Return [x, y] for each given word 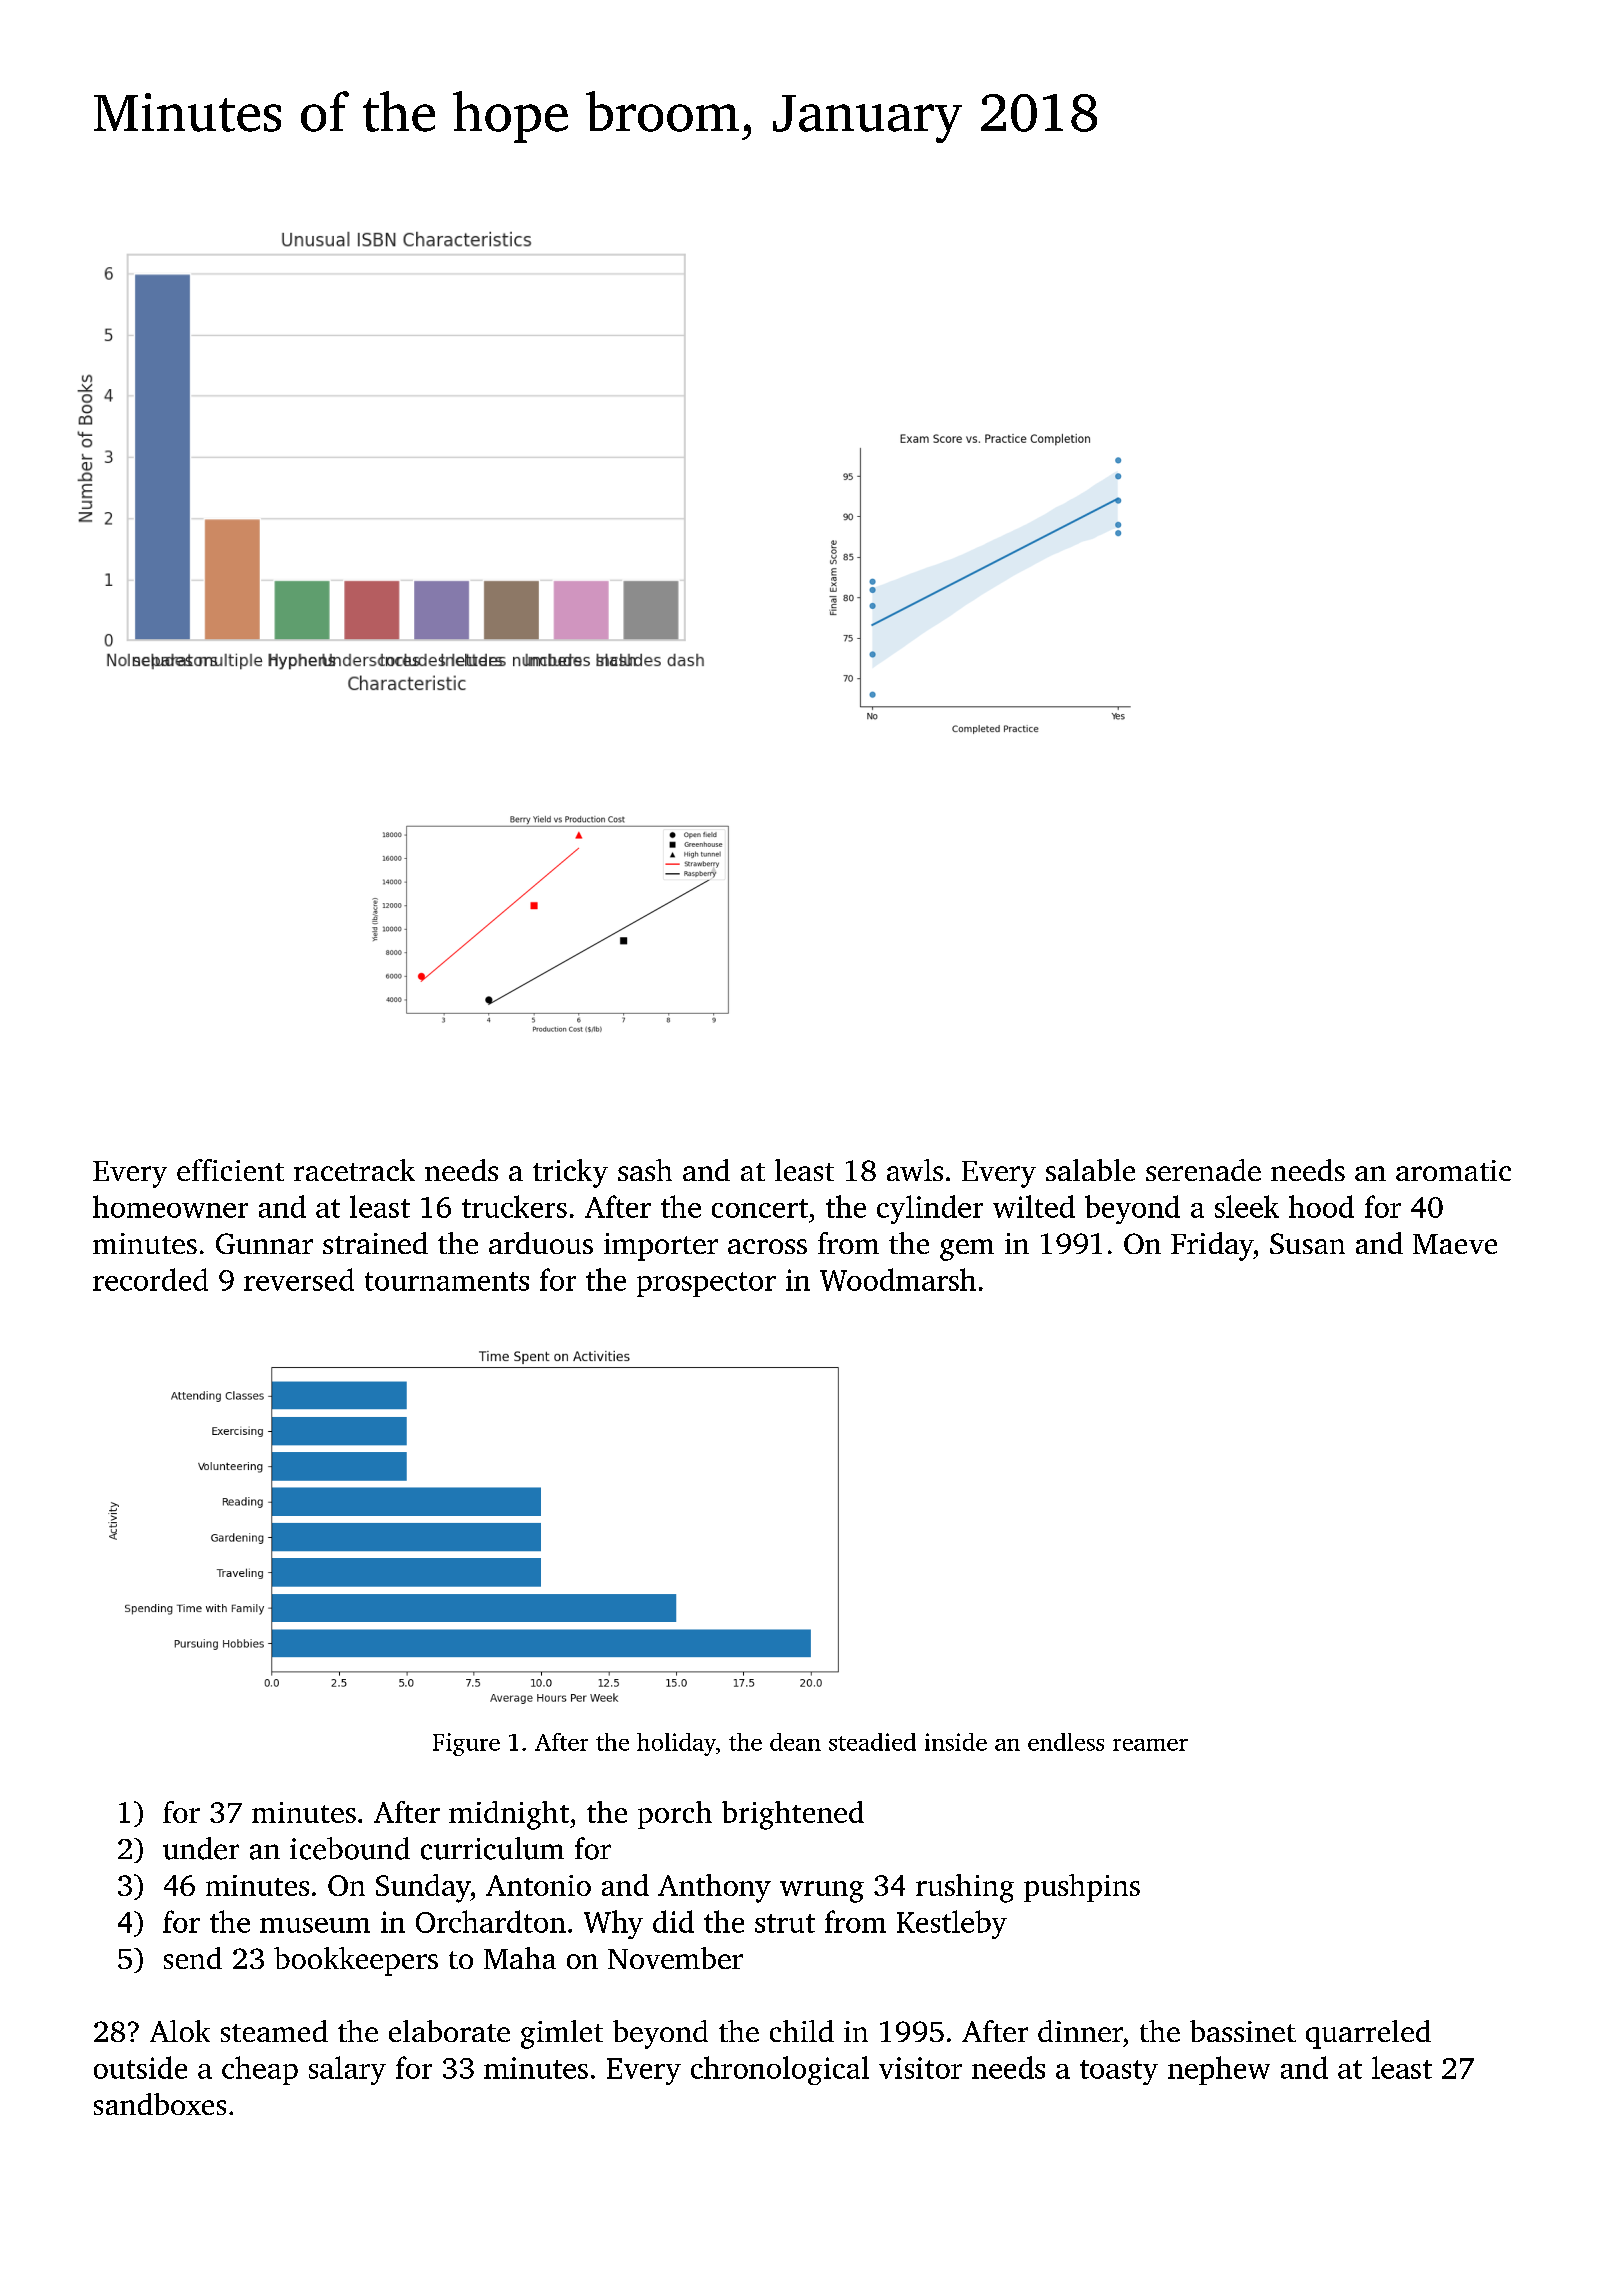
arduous [541, 1243]
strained [375, 1243]
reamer [1150, 1745]
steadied [872, 1742]
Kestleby [952, 1924]
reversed [299, 1279]
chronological [780, 2070]
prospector [706, 1284]
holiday [676, 1744]
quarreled [1368, 2034]
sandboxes [160, 2104]
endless [1066, 1742]
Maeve [1455, 1244]
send [193, 1958]
